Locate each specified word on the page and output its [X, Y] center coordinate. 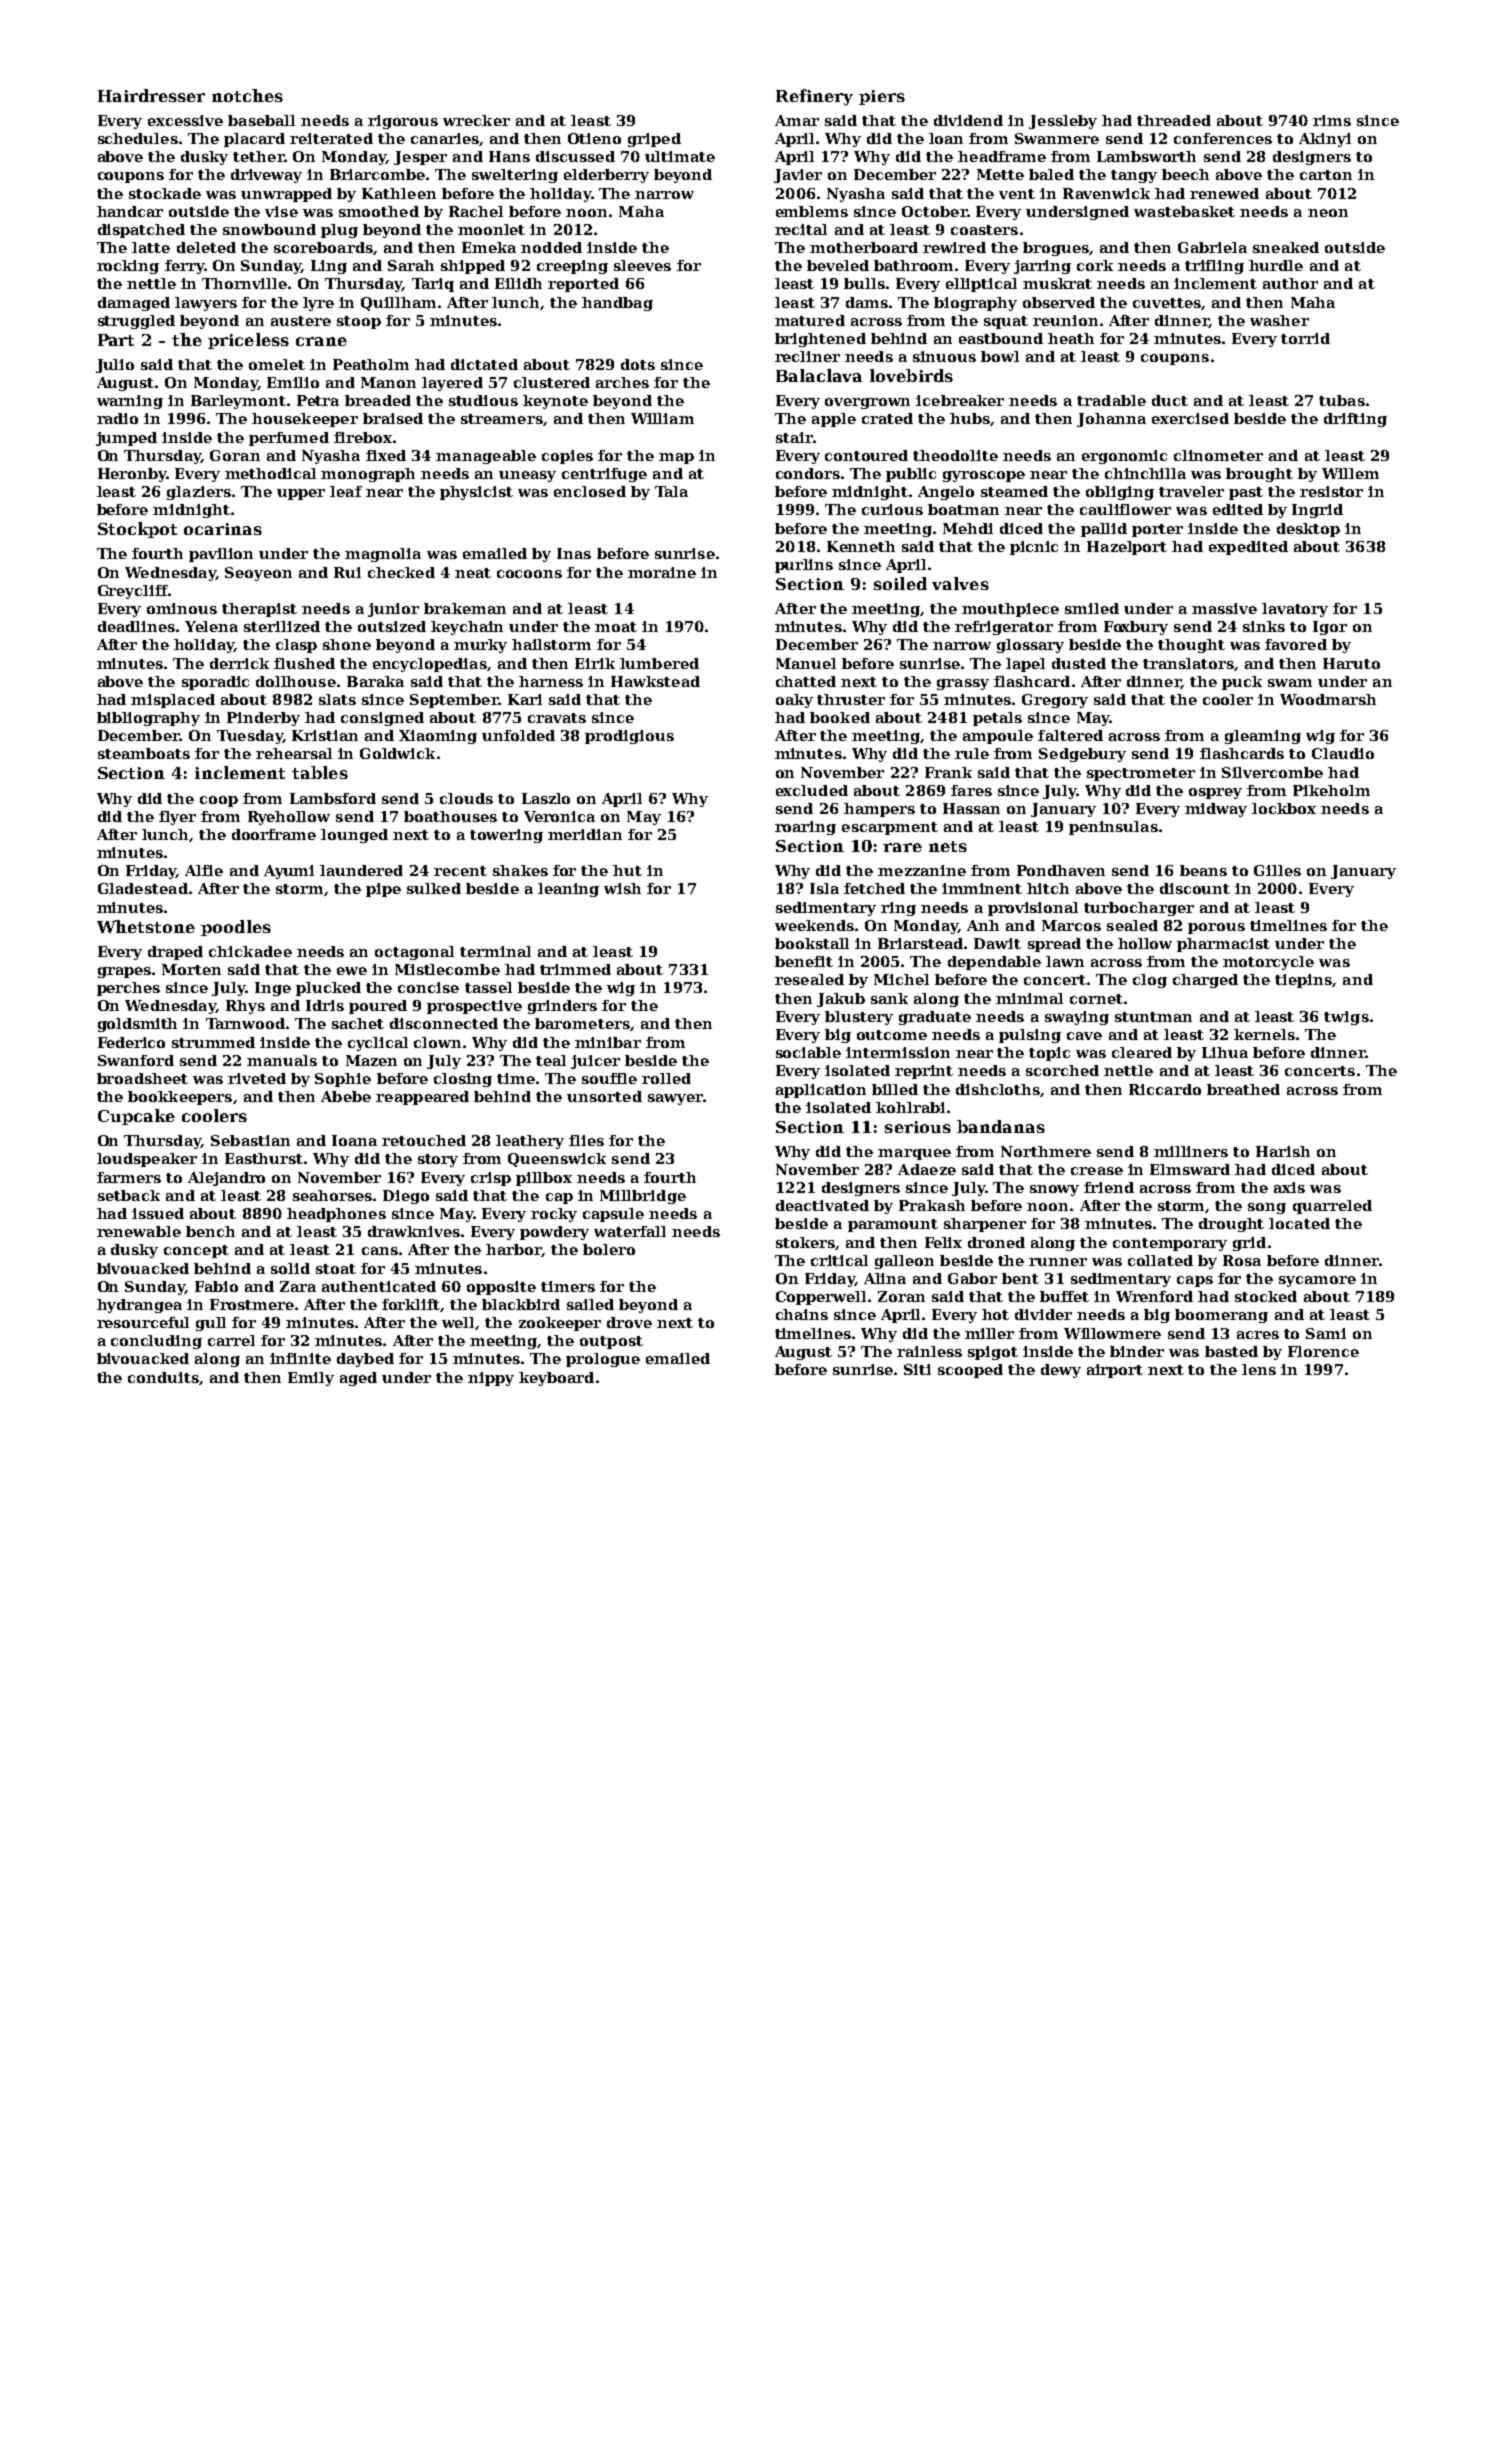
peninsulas [1113, 828]
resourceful [143, 1322]
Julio [115, 366]
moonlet [491, 229]
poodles [236, 928]
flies [586, 1140]
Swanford [136, 1060]
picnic [1034, 548]
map [676, 458]
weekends [814, 925]
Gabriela [1212, 247]
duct [1170, 400]
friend [1109, 1187]
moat [616, 627]
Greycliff [133, 592]
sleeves [642, 265]
